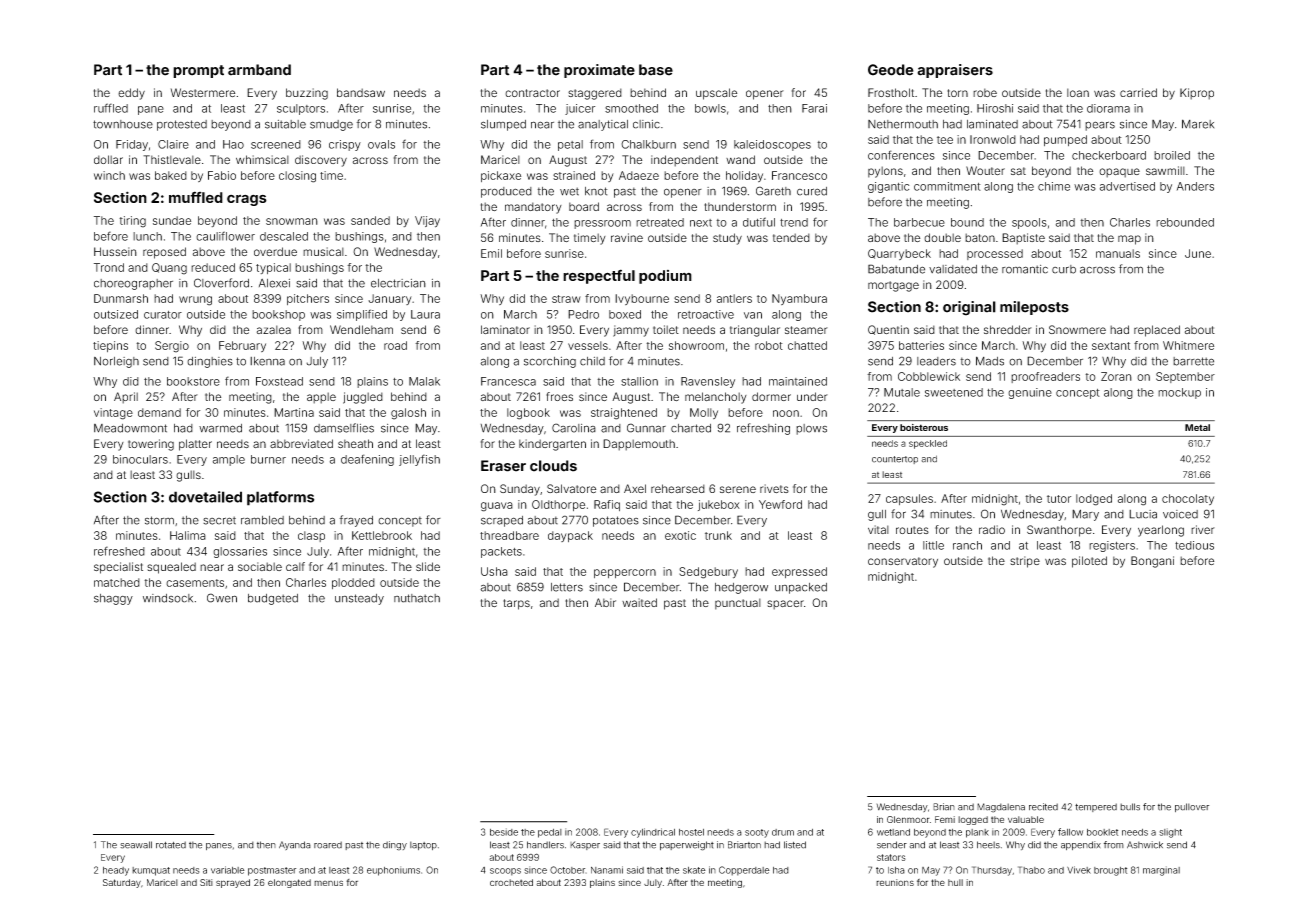 This page has height=924, width=1308. Describe the element at coordinates (370, 220) in the page. I see `sanded` at that location.
